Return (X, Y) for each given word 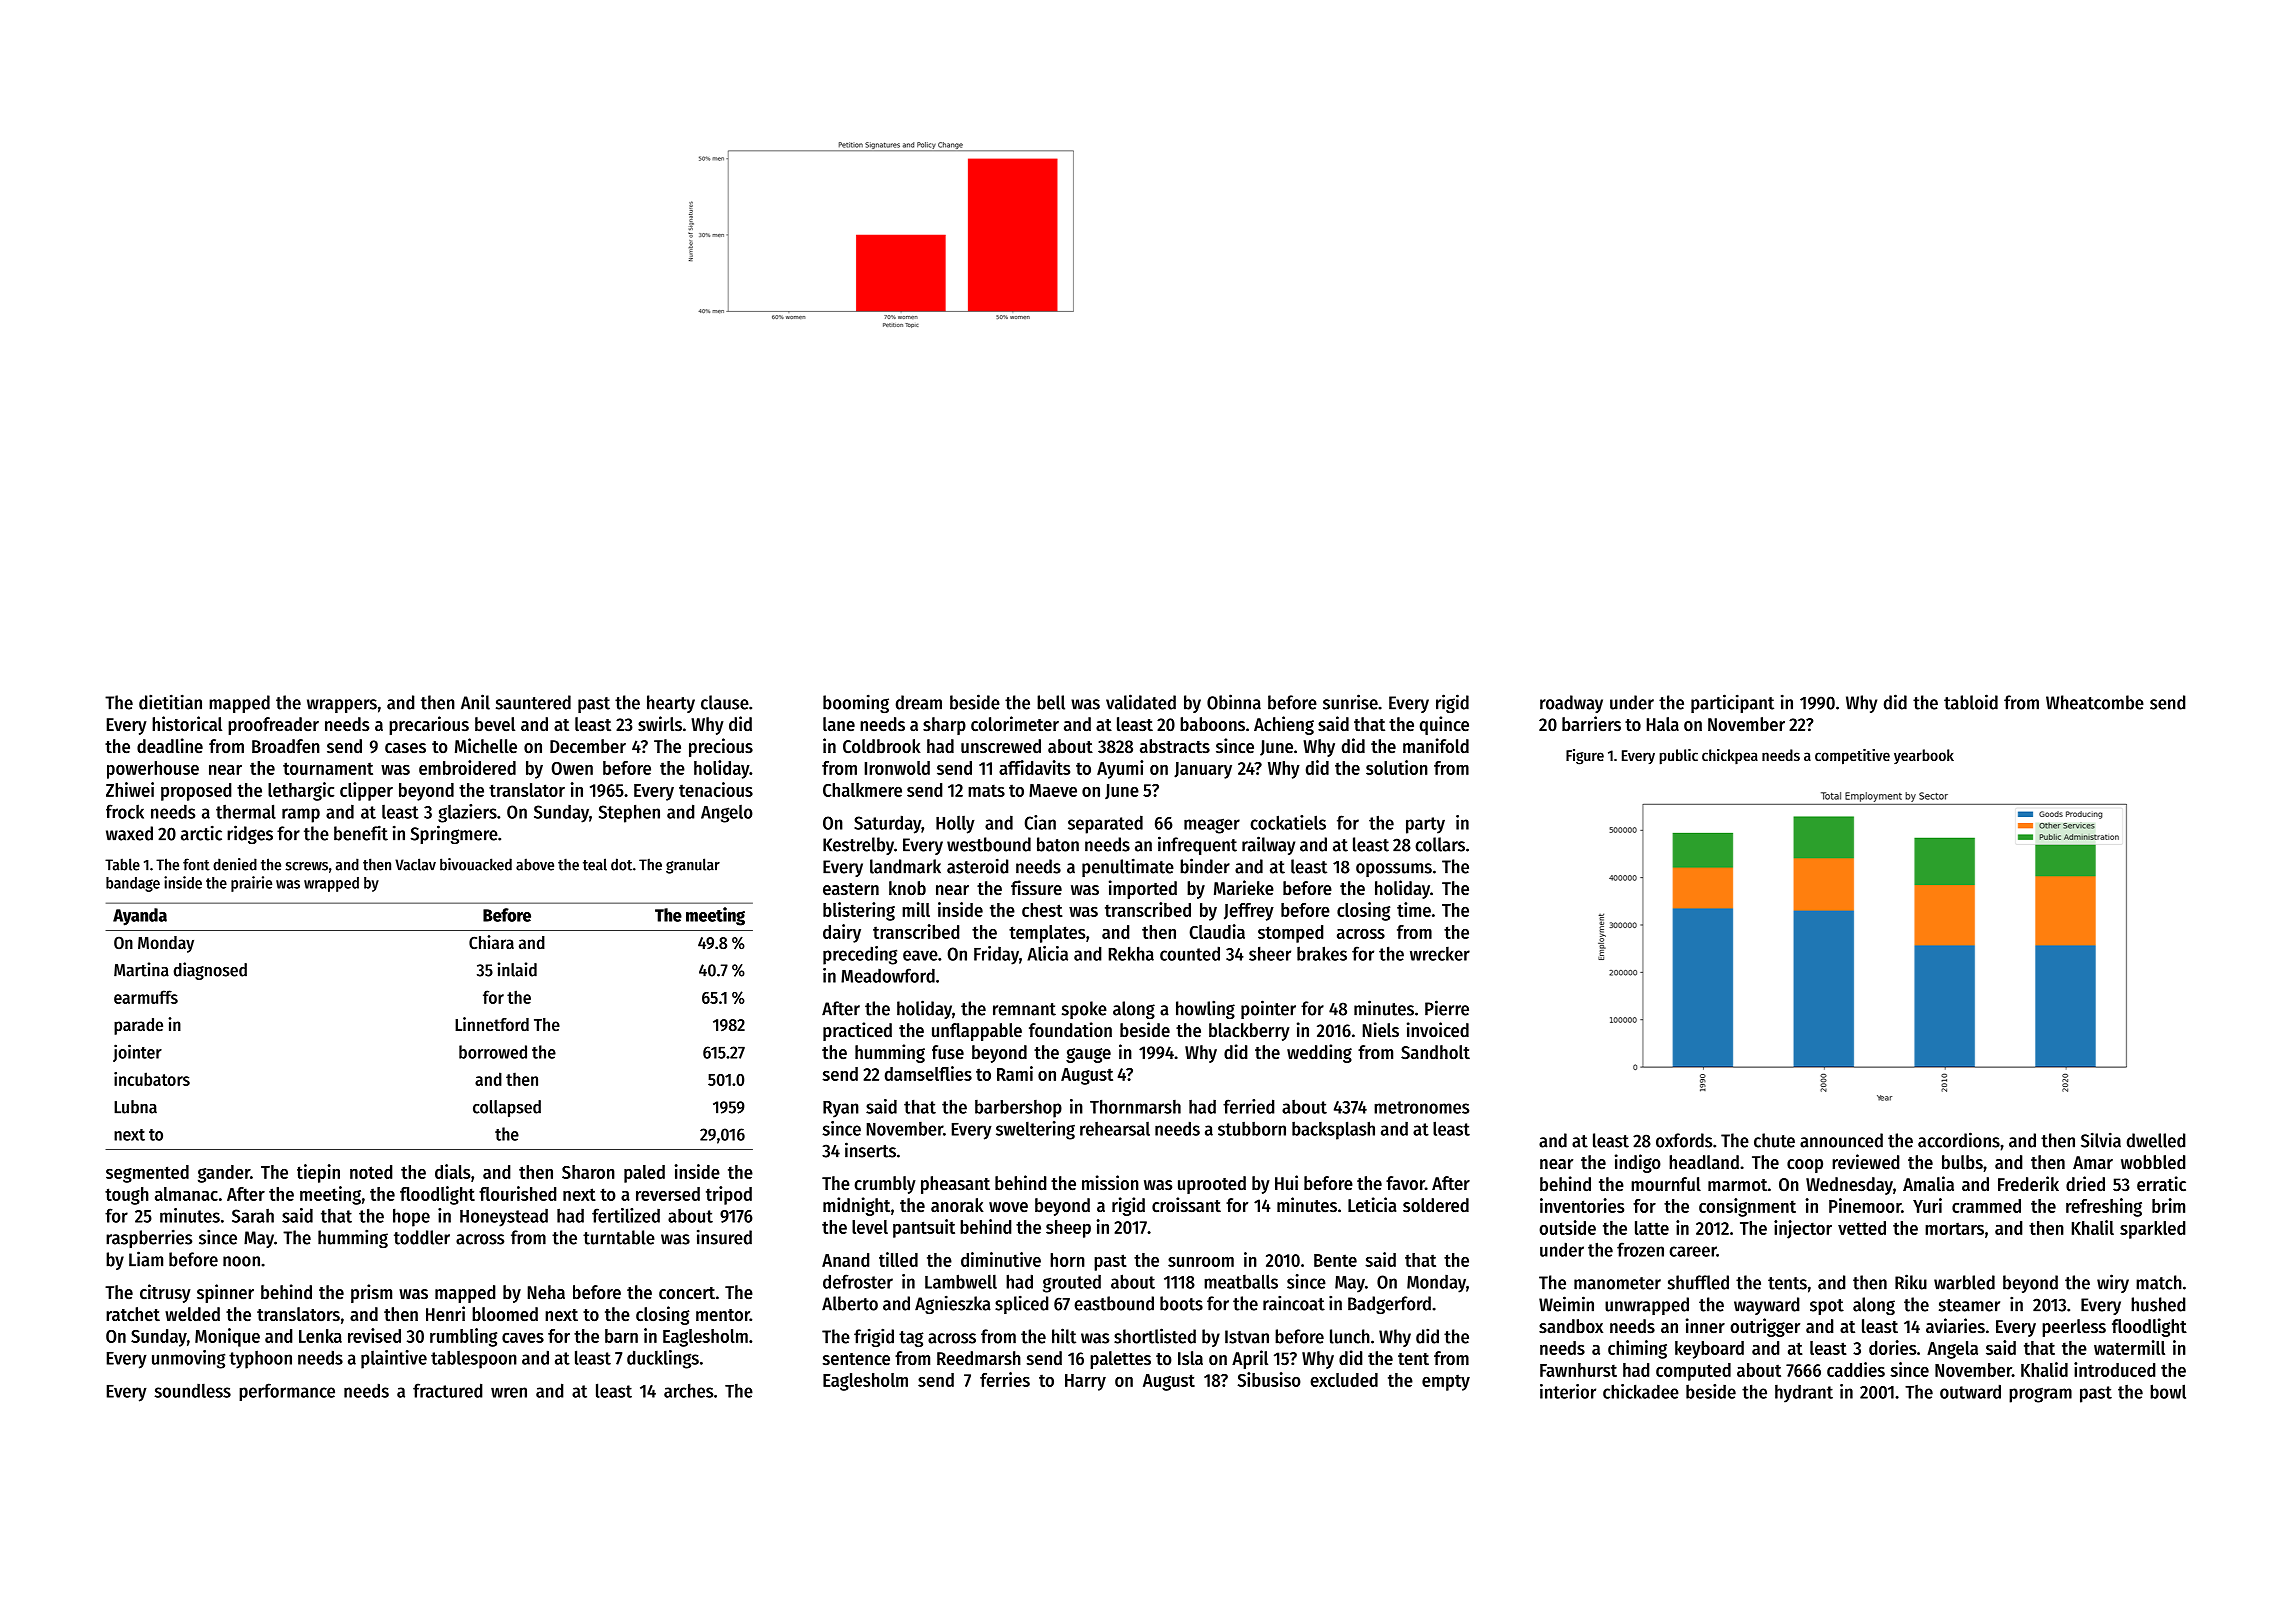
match (2159, 1282)
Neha (546, 1292)
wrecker (1440, 954)
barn (621, 1336)
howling (1205, 1009)
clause (725, 702)
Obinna (1234, 702)
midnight (856, 1206)
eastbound (1114, 1303)
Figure (1585, 757)
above (535, 864)
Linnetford (492, 1024)
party (1425, 825)
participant (1732, 703)
